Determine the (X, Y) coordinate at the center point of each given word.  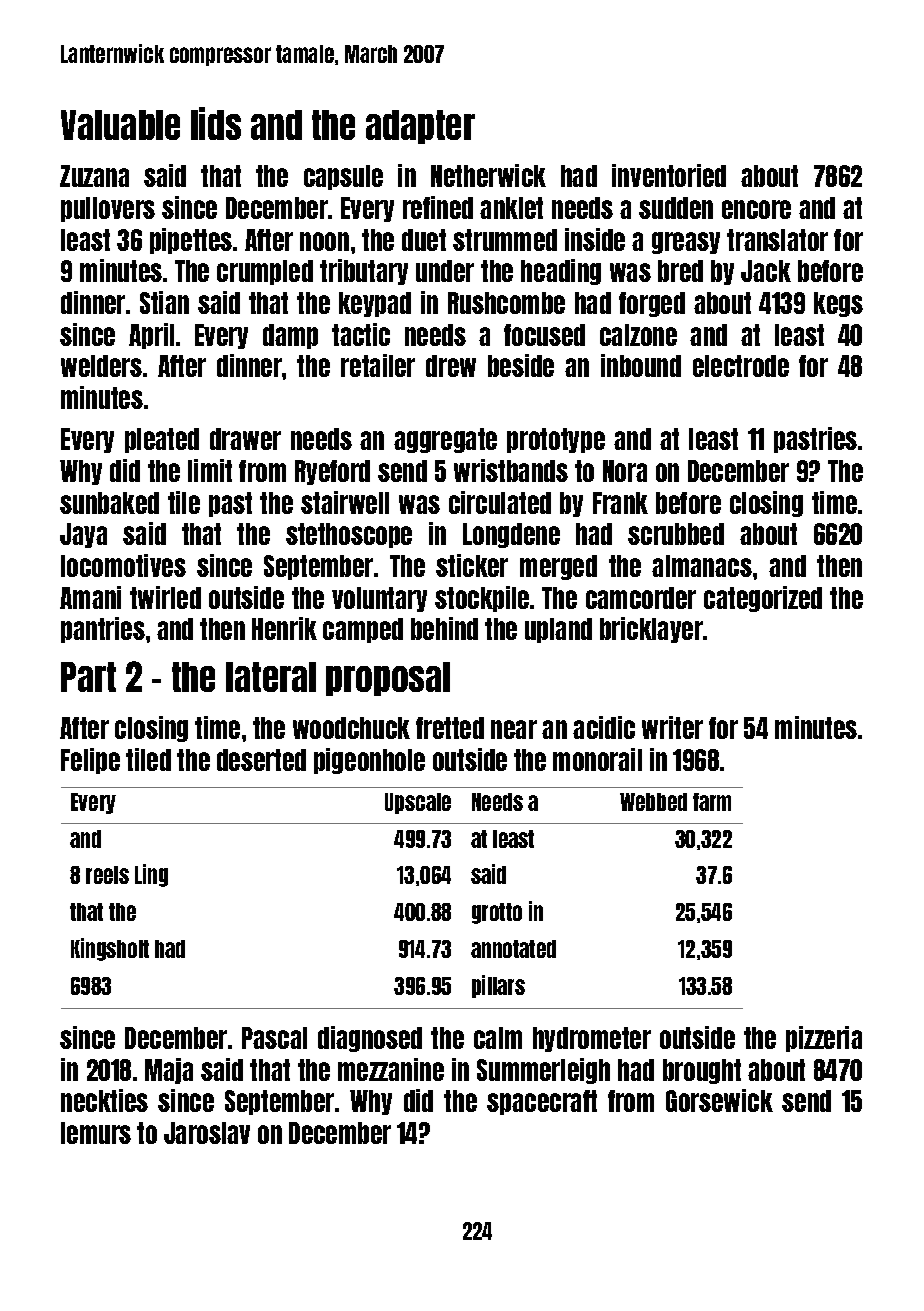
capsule (343, 177)
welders (101, 366)
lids (216, 123)
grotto (497, 913)
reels (107, 875)
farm (712, 802)
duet (424, 240)
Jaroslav (207, 1133)
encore (756, 209)
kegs (838, 304)
